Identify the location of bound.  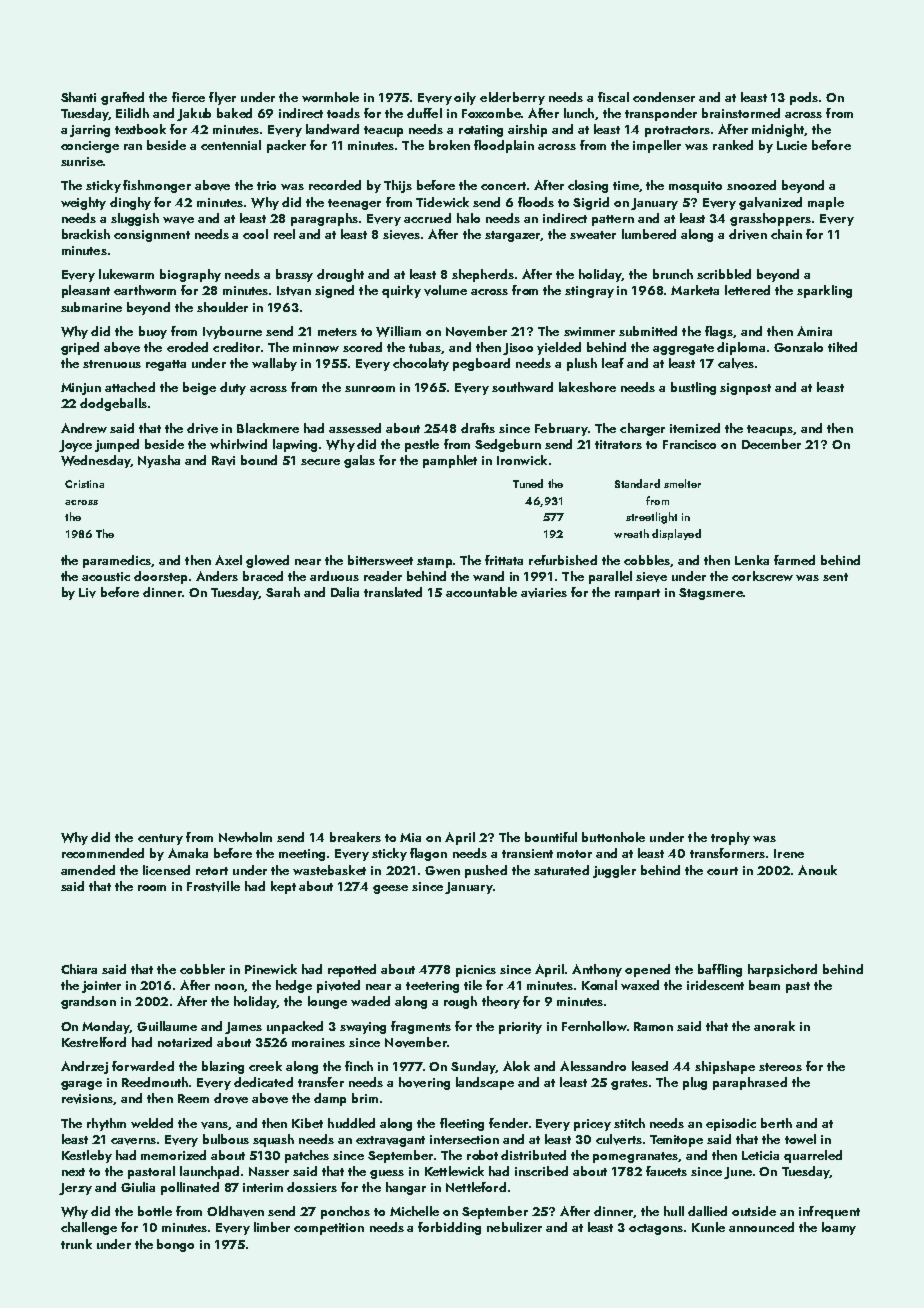
(259, 460).
